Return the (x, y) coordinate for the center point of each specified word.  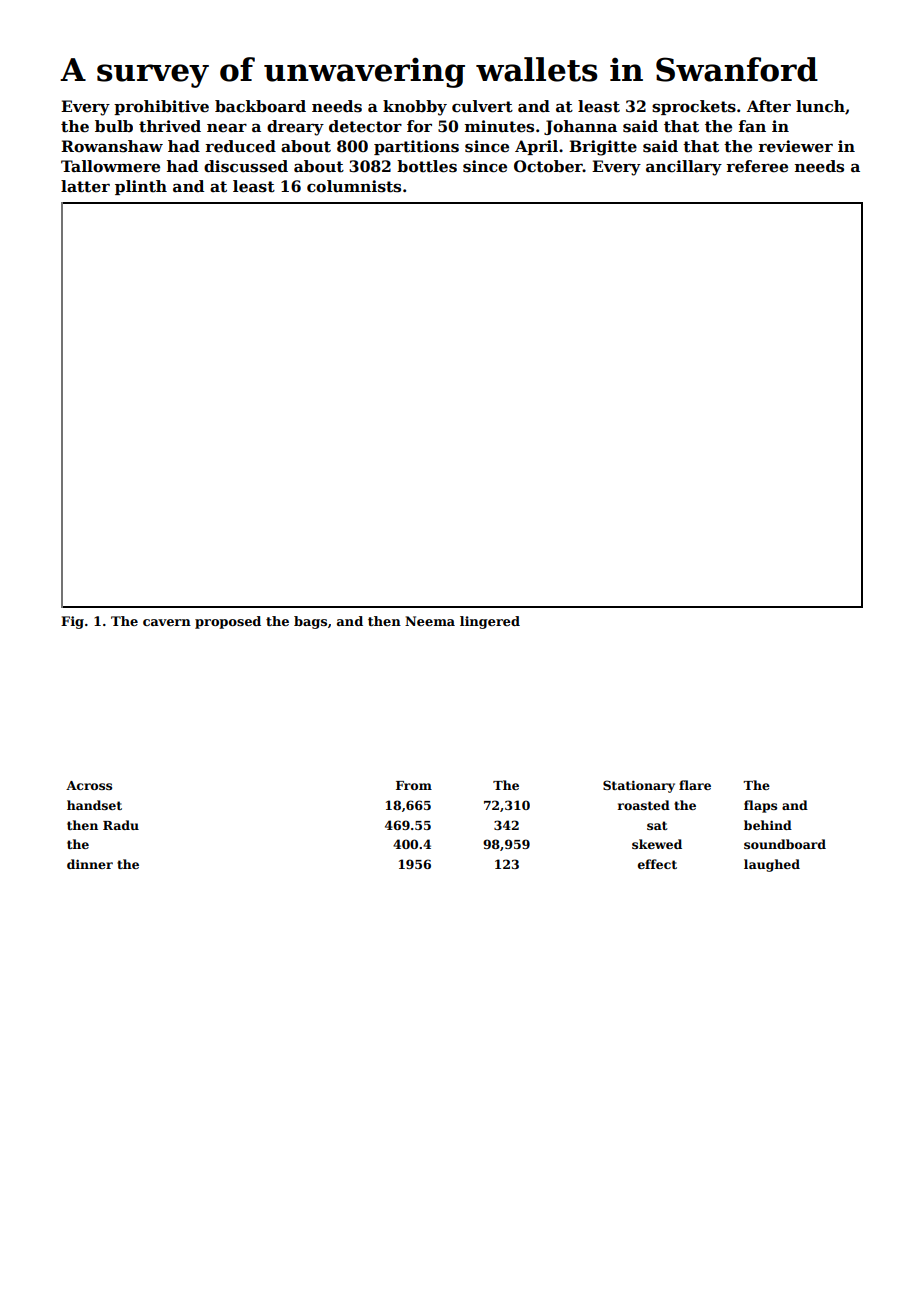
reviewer (795, 146)
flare (695, 785)
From (414, 785)
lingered (490, 622)
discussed (246, 166)
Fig (72, 622)
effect (657, 864)
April (536, 147)
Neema (430, 621)
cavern (167, 622)
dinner (90, 864)
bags (310, 622)
